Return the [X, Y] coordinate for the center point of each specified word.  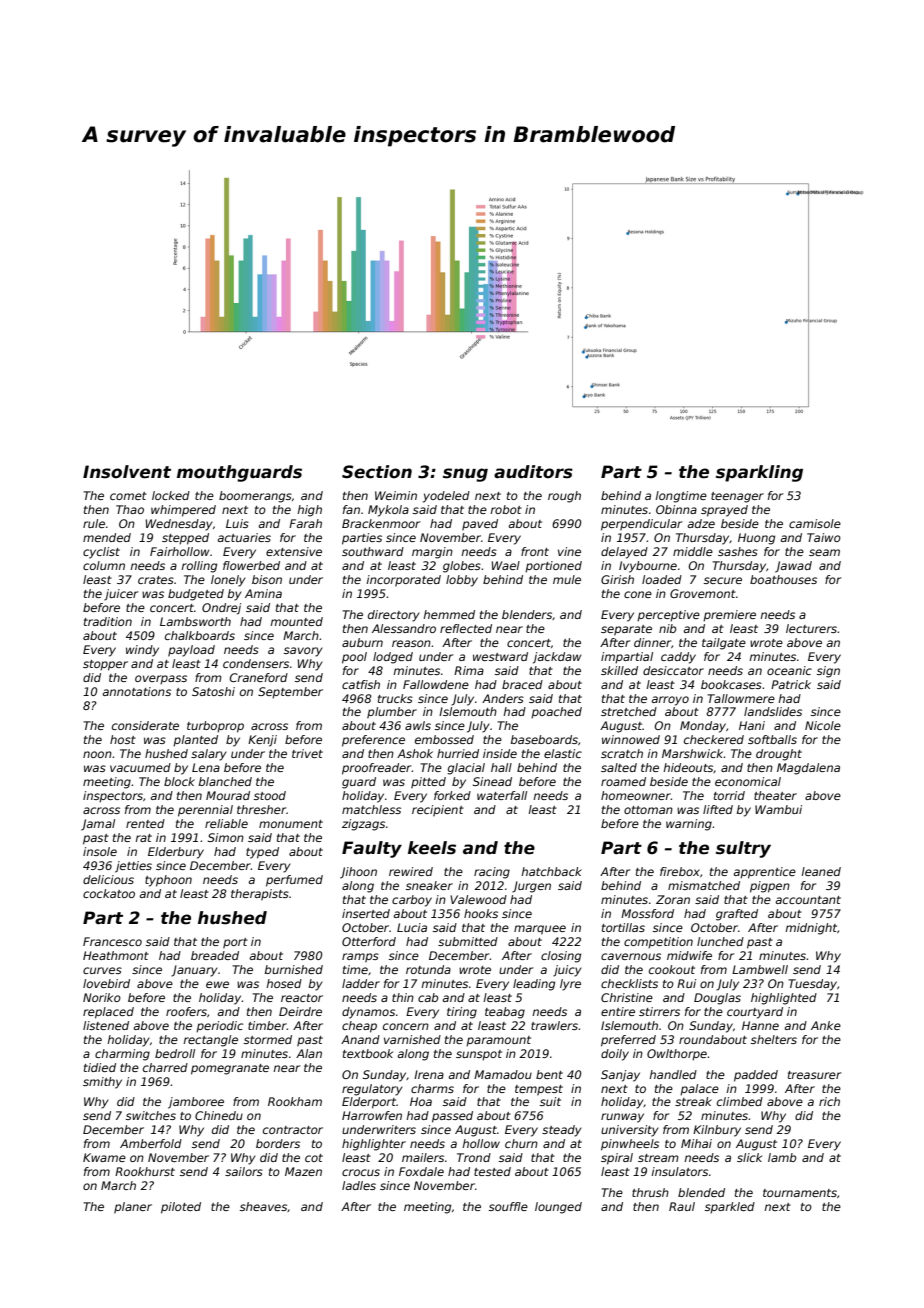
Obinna [676, 509]
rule [94, 523]
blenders [527, 614]
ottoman [648, 810]
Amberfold [151, 1143]
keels [432, 848]
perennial [205, 811]
